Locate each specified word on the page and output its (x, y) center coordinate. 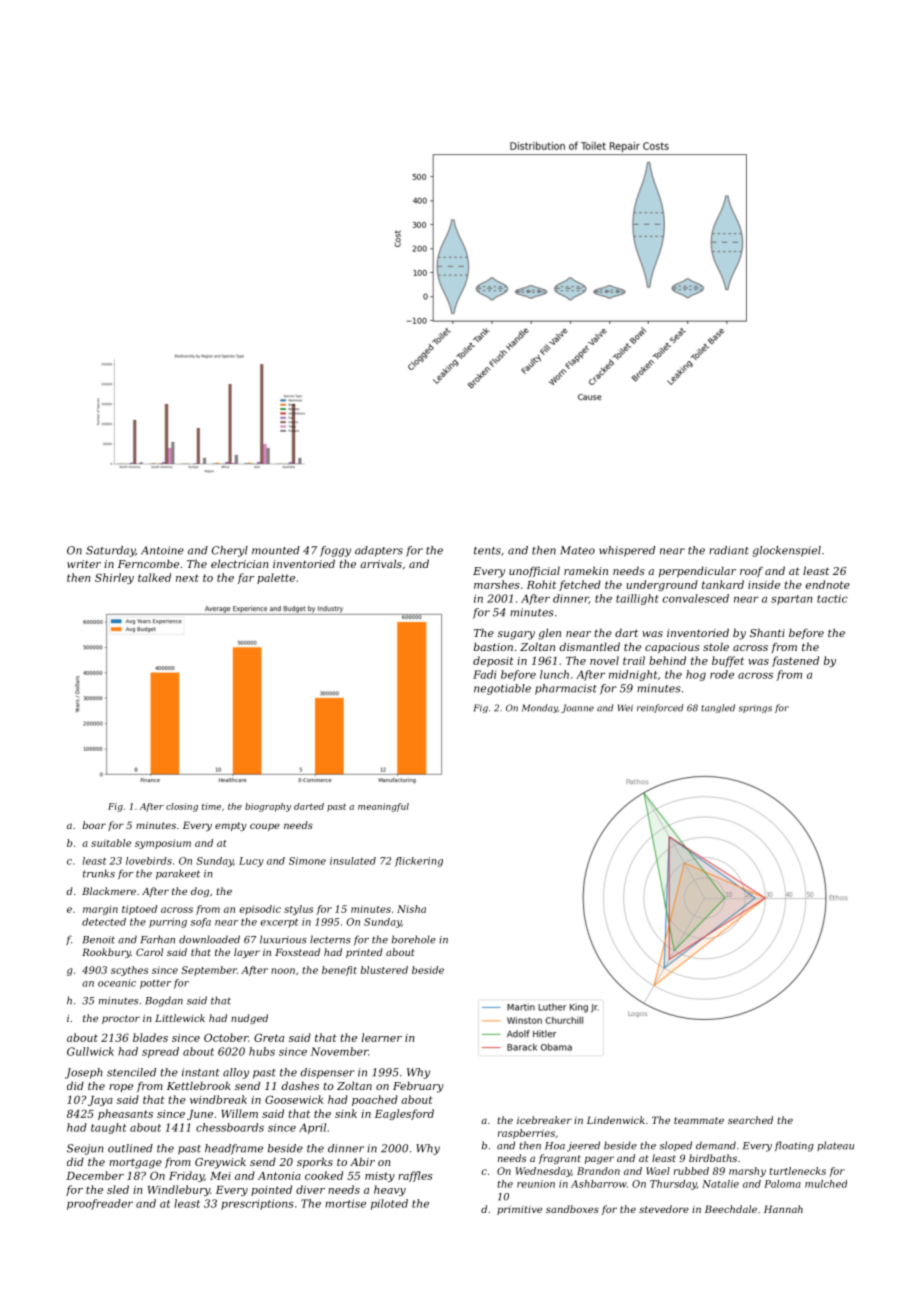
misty (380, 1177)
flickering (419, 862)
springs (755, 709)
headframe (234, 1149)
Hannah (783, 1209)
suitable (111, 843)
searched (750, 1120)
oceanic (117, 983)
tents (487, 551)
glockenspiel (787, 551)
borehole (414, 939)
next (187, 578)
